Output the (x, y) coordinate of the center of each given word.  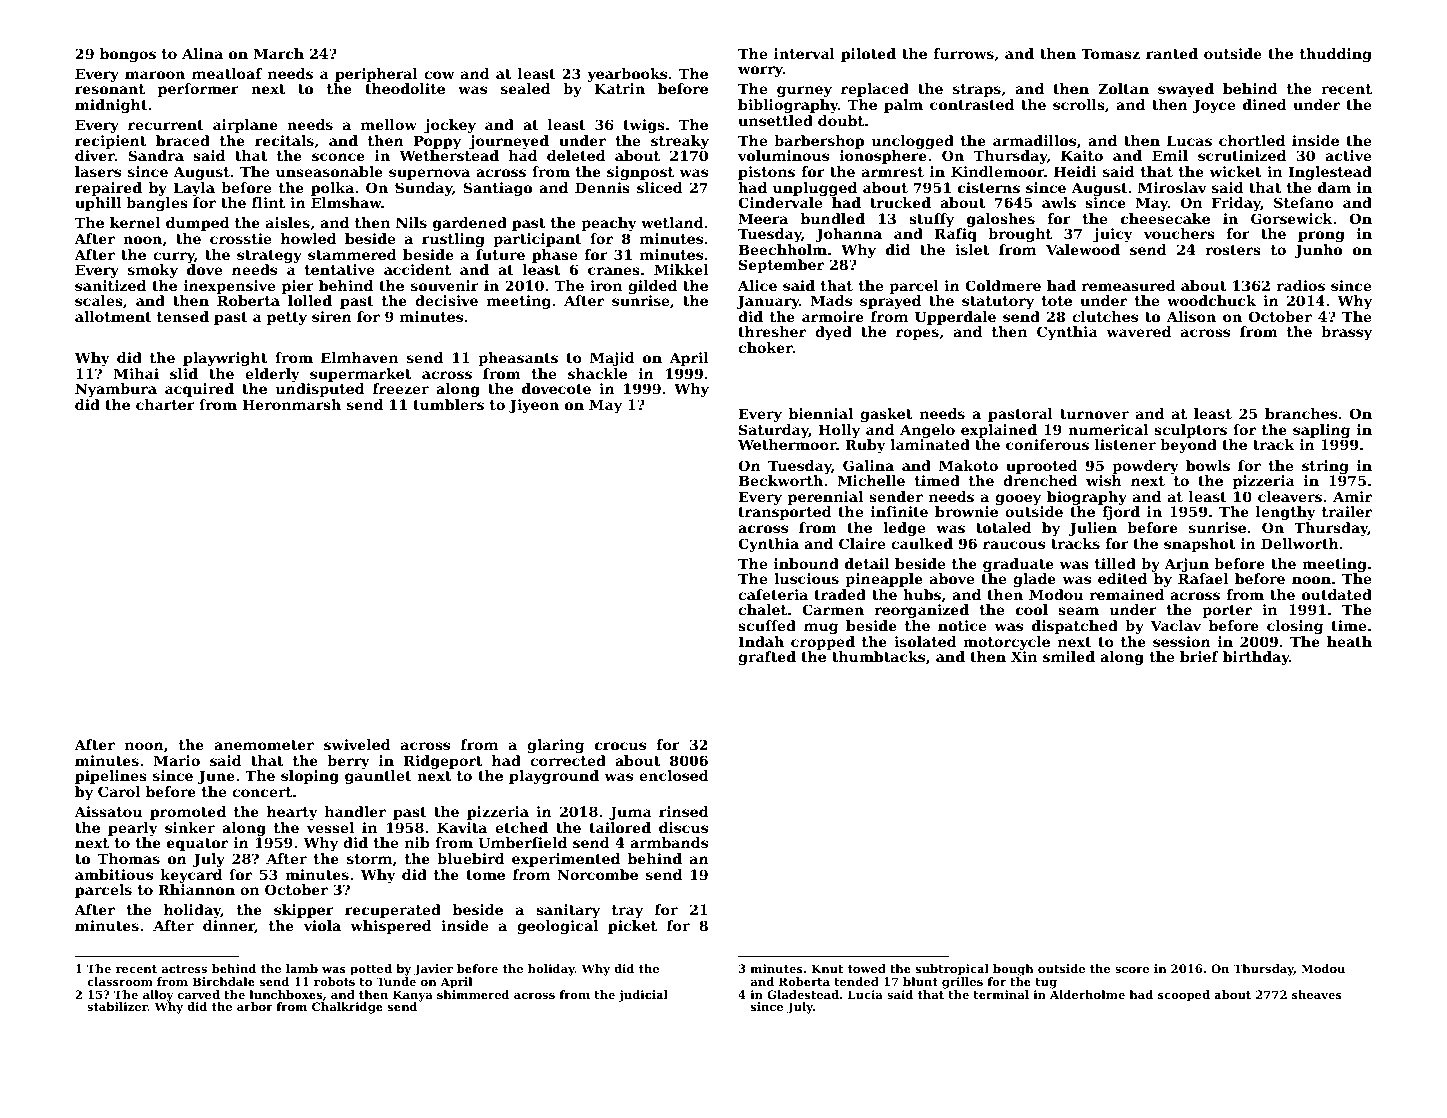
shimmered (473, 994)
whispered (391, 927)
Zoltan (1123, 88)
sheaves (1317, 994)
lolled (310, 300)
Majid (612, 359)
